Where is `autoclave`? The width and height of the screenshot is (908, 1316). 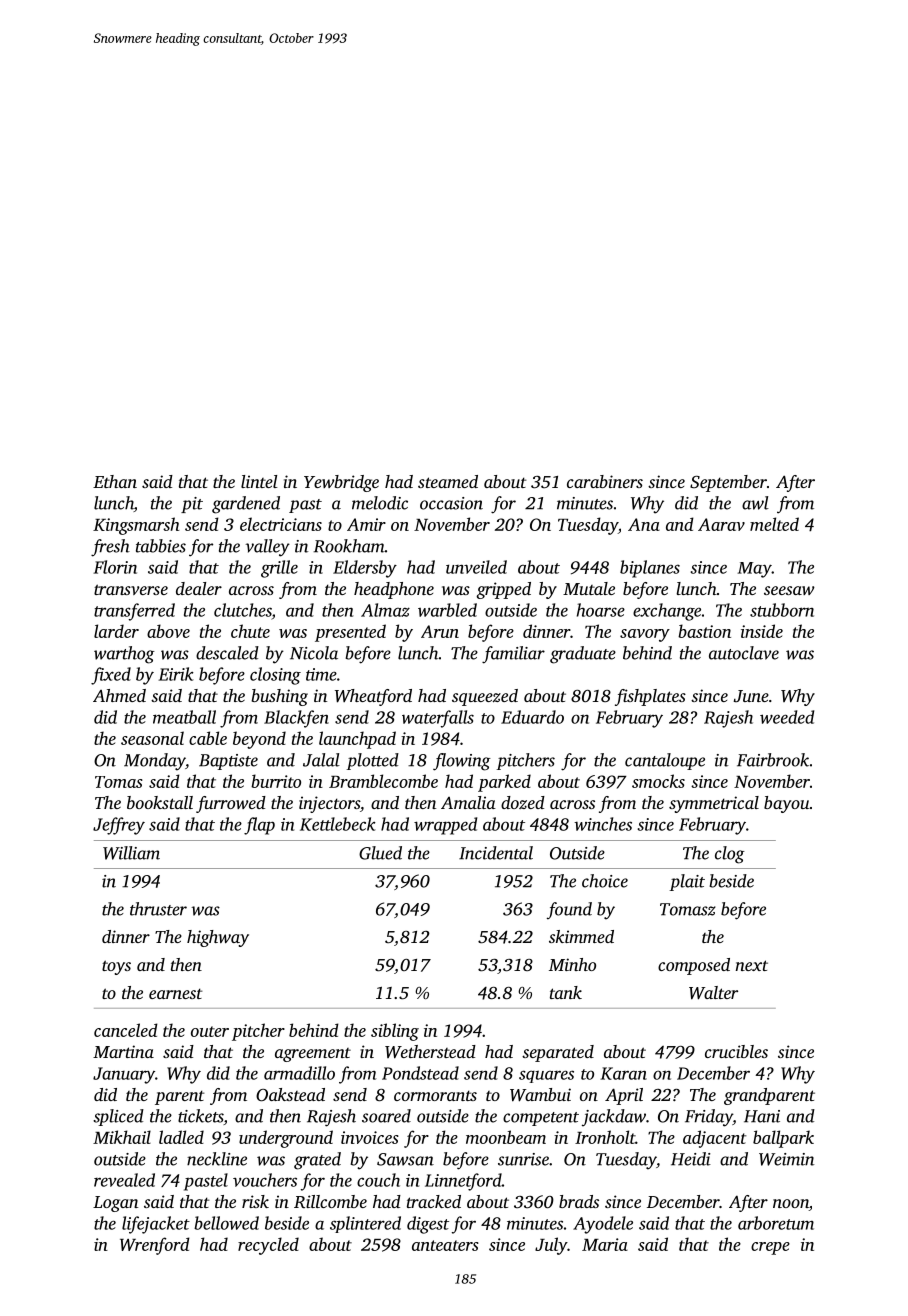
autoclave is located at coordinates (744, 653).
